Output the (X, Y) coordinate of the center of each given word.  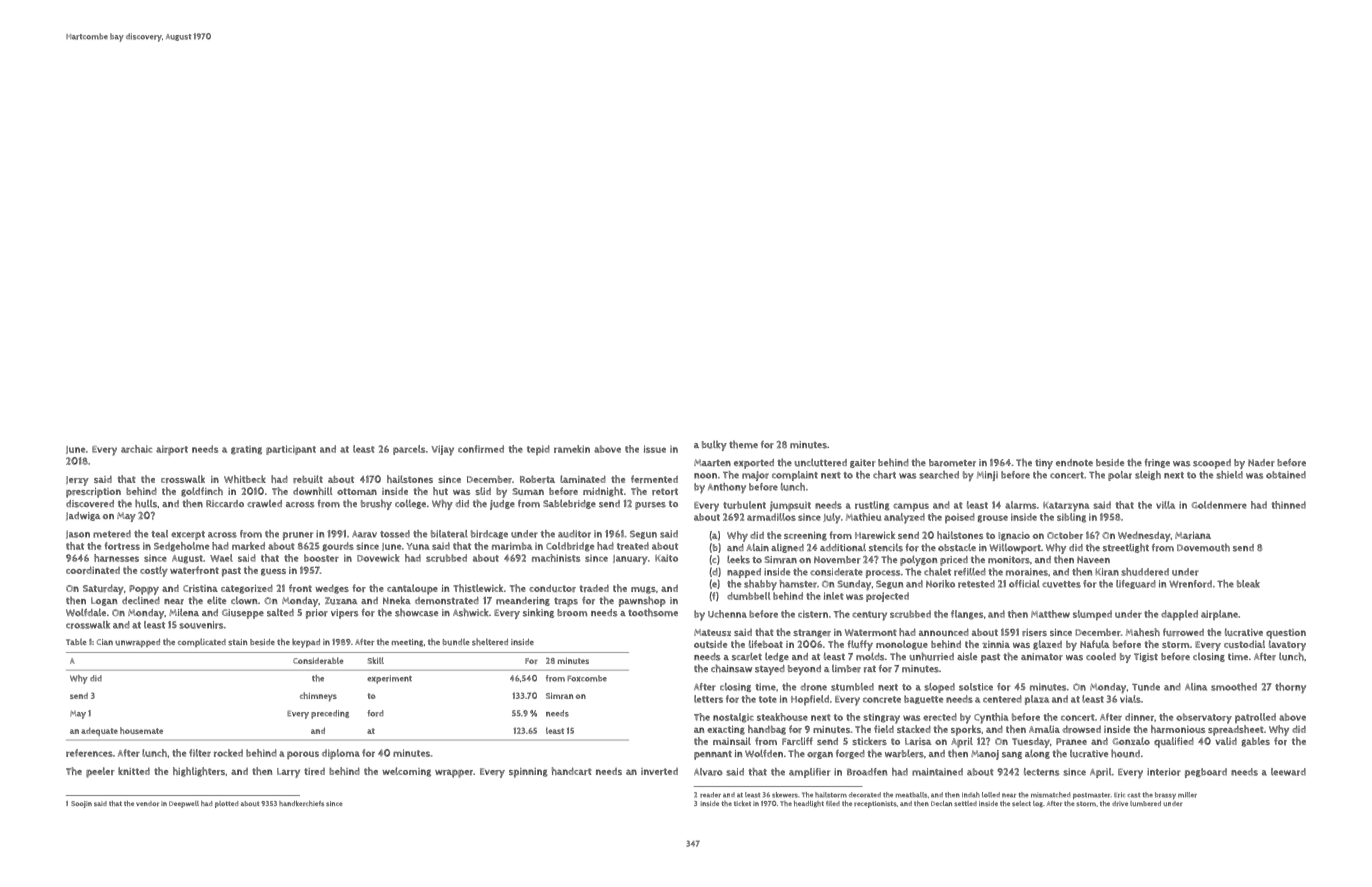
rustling (872, 506)
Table (76, 642)
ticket (742, 803)
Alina (1196, 687)
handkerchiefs (301, 803)
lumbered (1145, 803)
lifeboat (766, 644)
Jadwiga (83, 516)
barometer (952, 463)
